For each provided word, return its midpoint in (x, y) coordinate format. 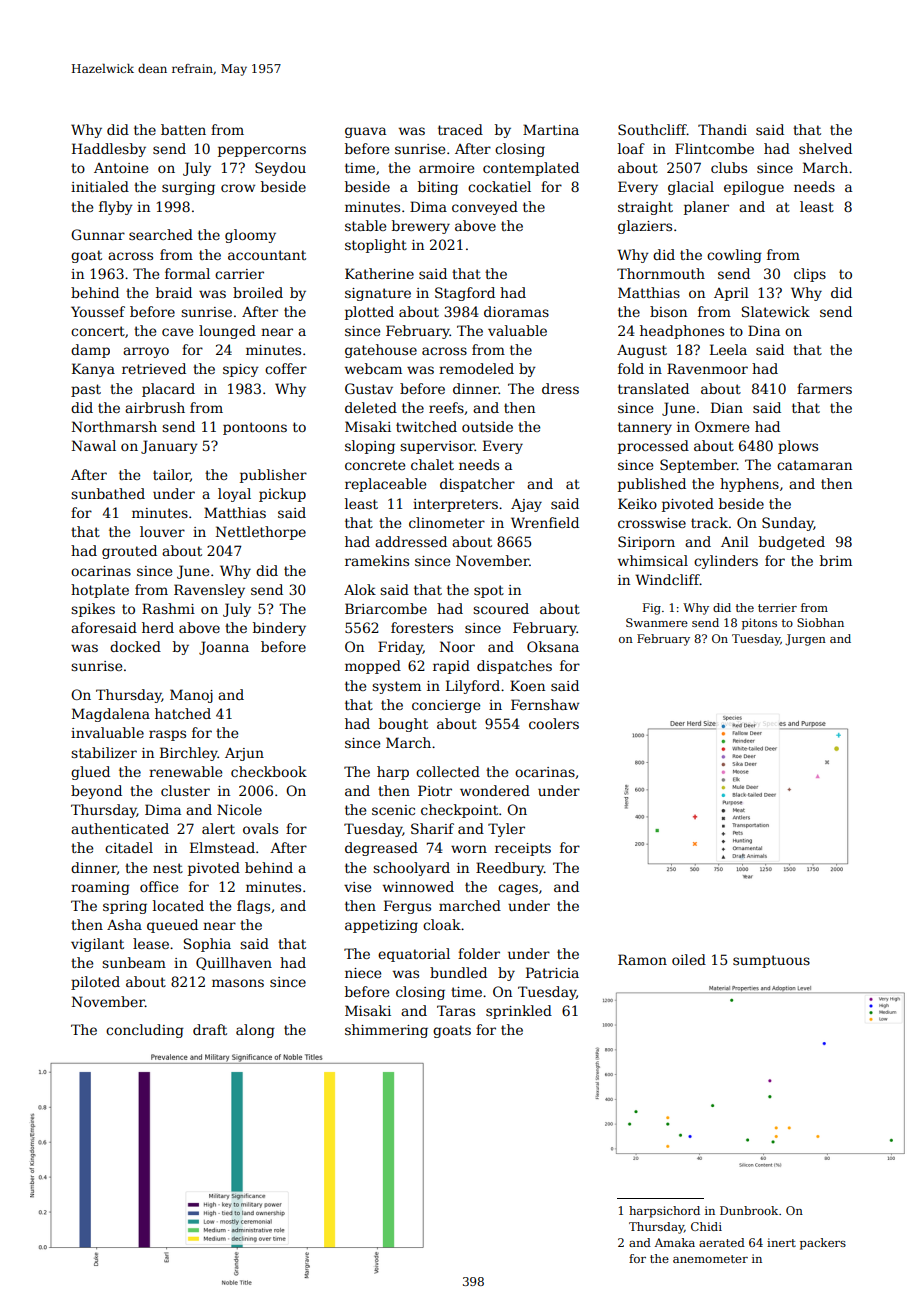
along (255, 1031)
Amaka (674, 1242)
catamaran (814, 465)
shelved (825, 148)
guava (365, 132)
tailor (171, 475)
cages (518, 889)
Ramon (642, 959)
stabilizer (104, 752)
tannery (645, 428)
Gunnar (98, 234)
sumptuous (771, 961)
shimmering (386, 1031)
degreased (381, 849)
